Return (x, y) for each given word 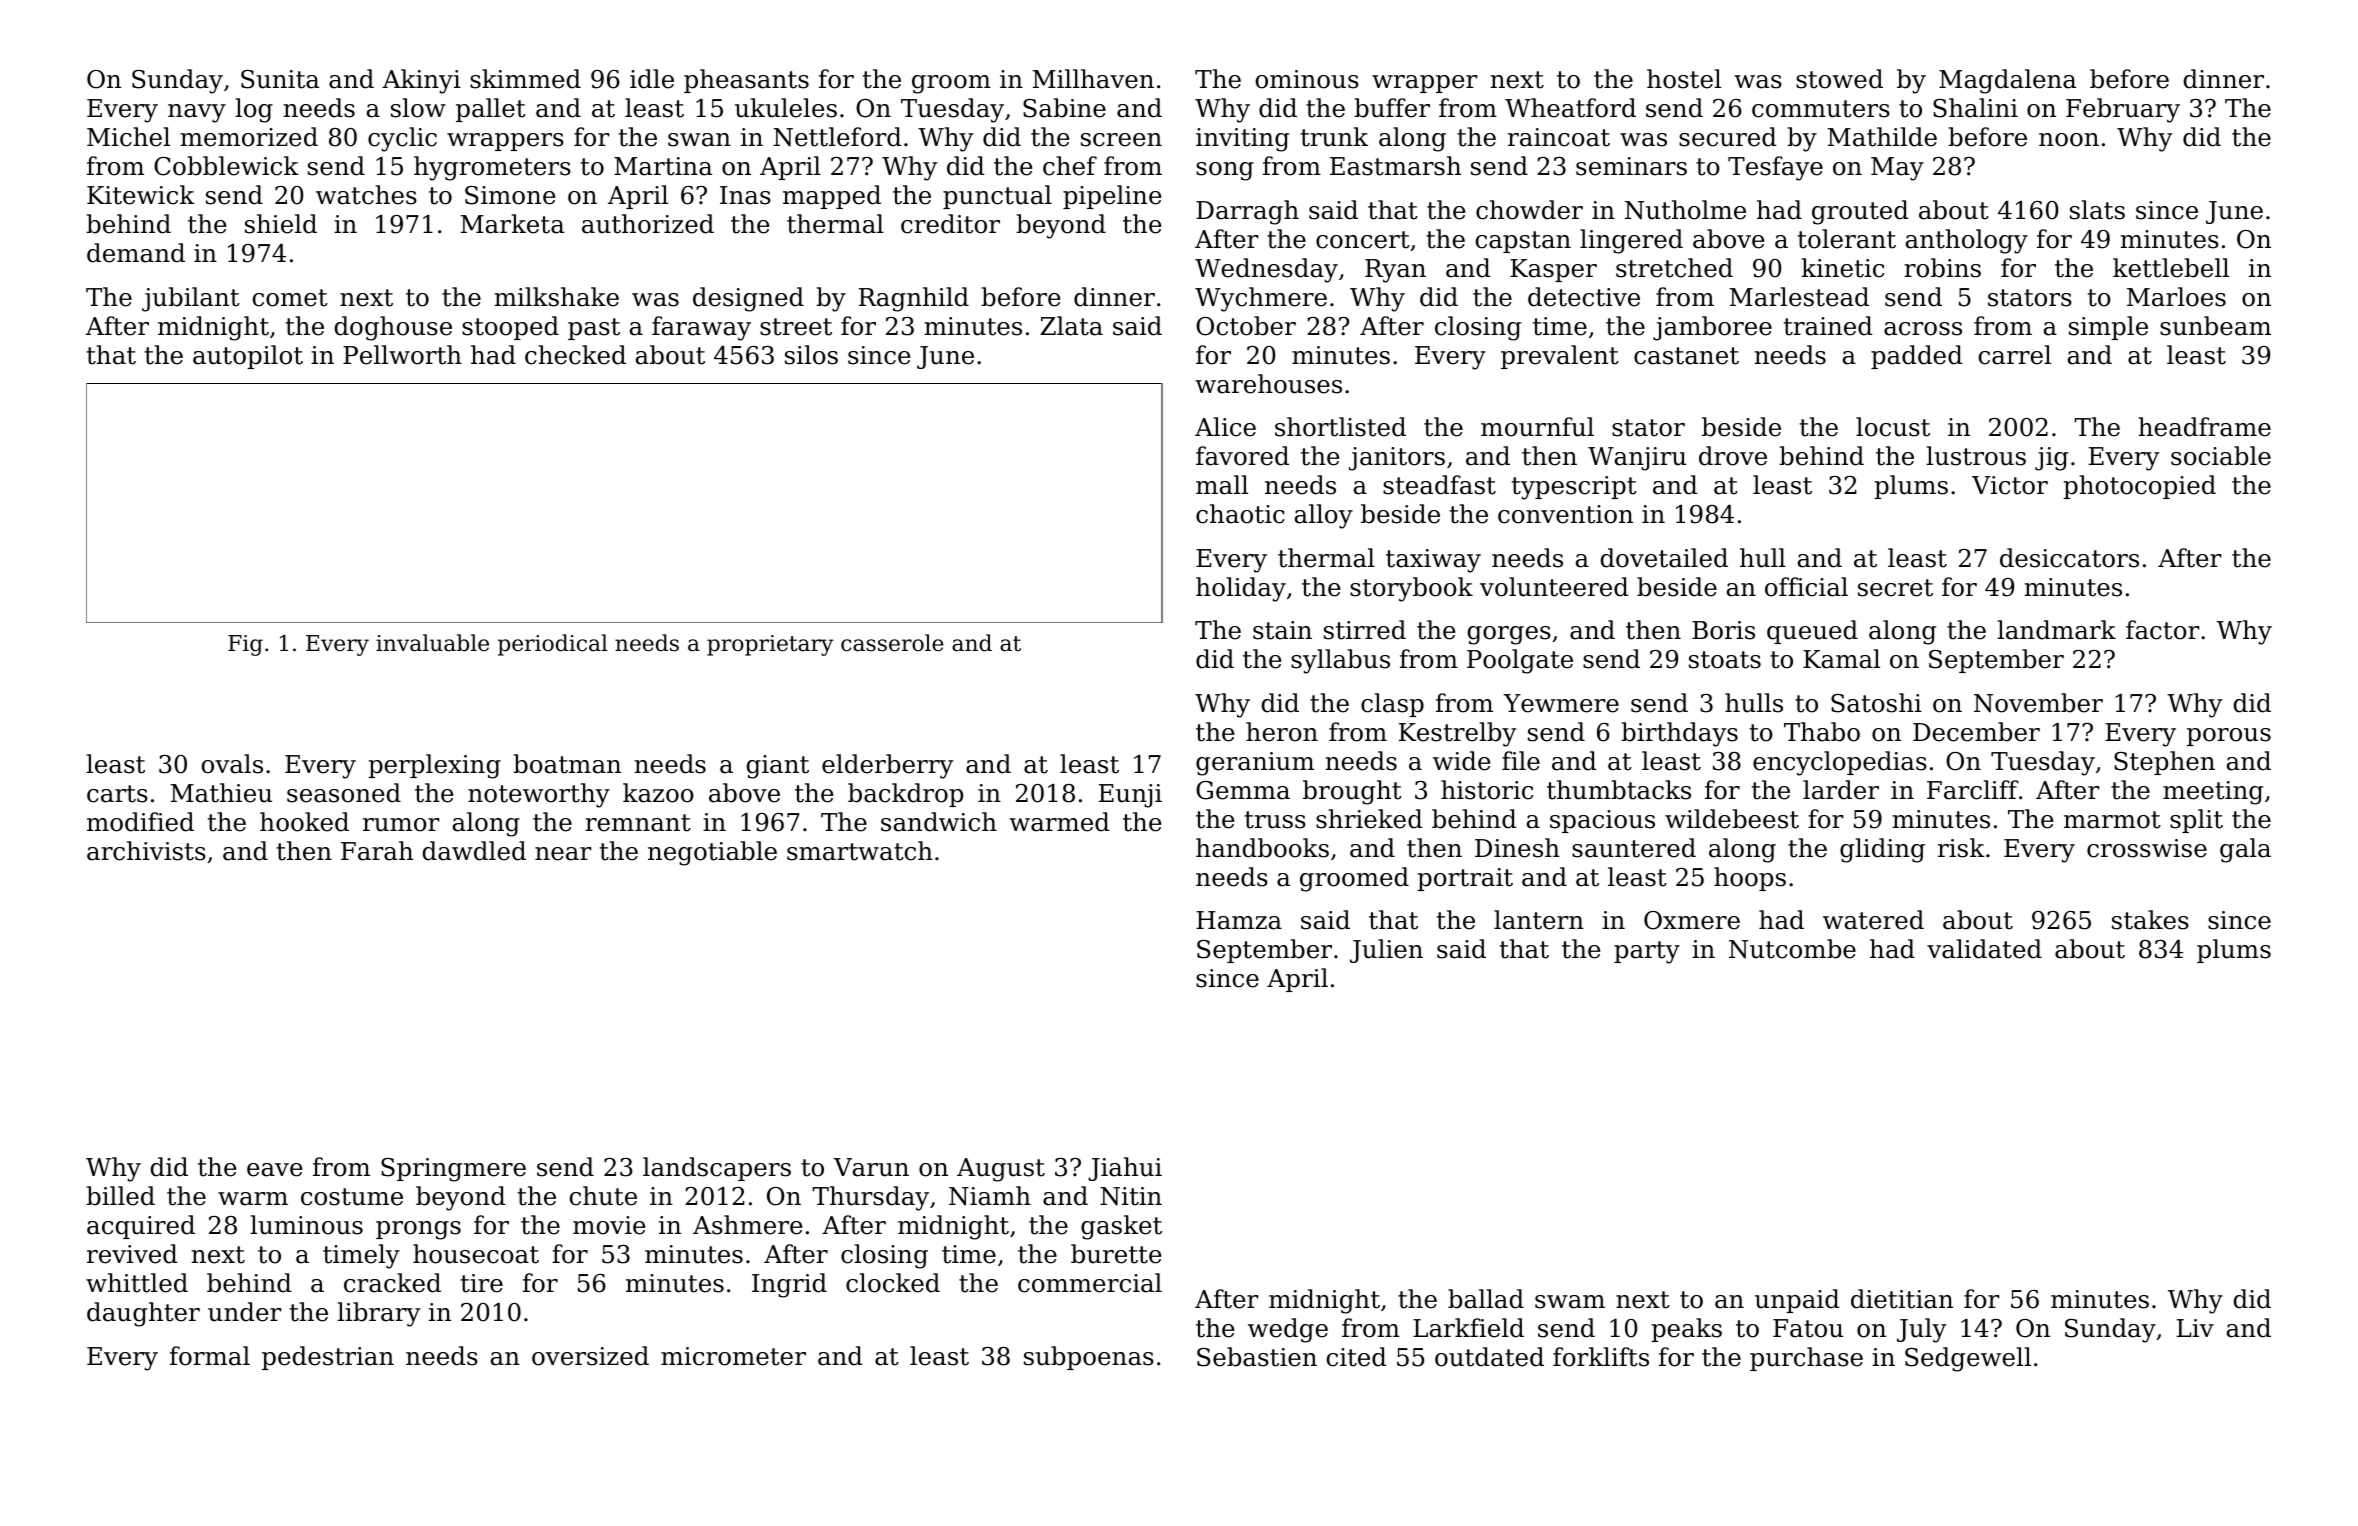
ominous (1307, 79)
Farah (377, 851)
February (2123, 110)
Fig (245, 645)
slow (418, 108)
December (1976, 732)
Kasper (1553, 270)
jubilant (191, 299)
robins (1942, 268)
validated (1984, 949)
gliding (1882, 850)
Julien (1386, 951)
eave (274, 1170)
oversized (590, 1356)
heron (1282, 732)
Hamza (1239, 920)
